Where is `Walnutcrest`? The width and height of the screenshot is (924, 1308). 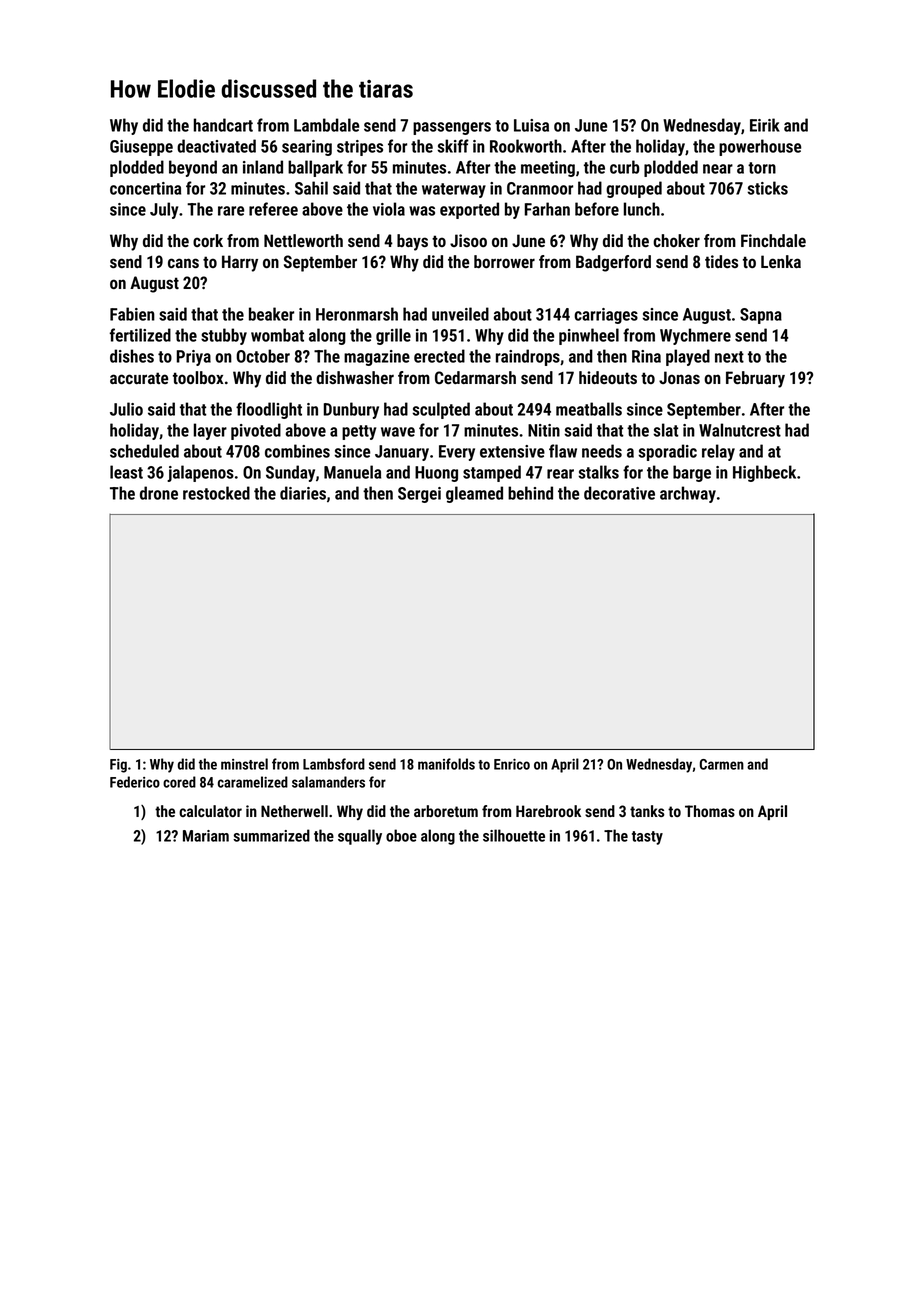 Walnutcrest is located at coordinates (740, 430).
